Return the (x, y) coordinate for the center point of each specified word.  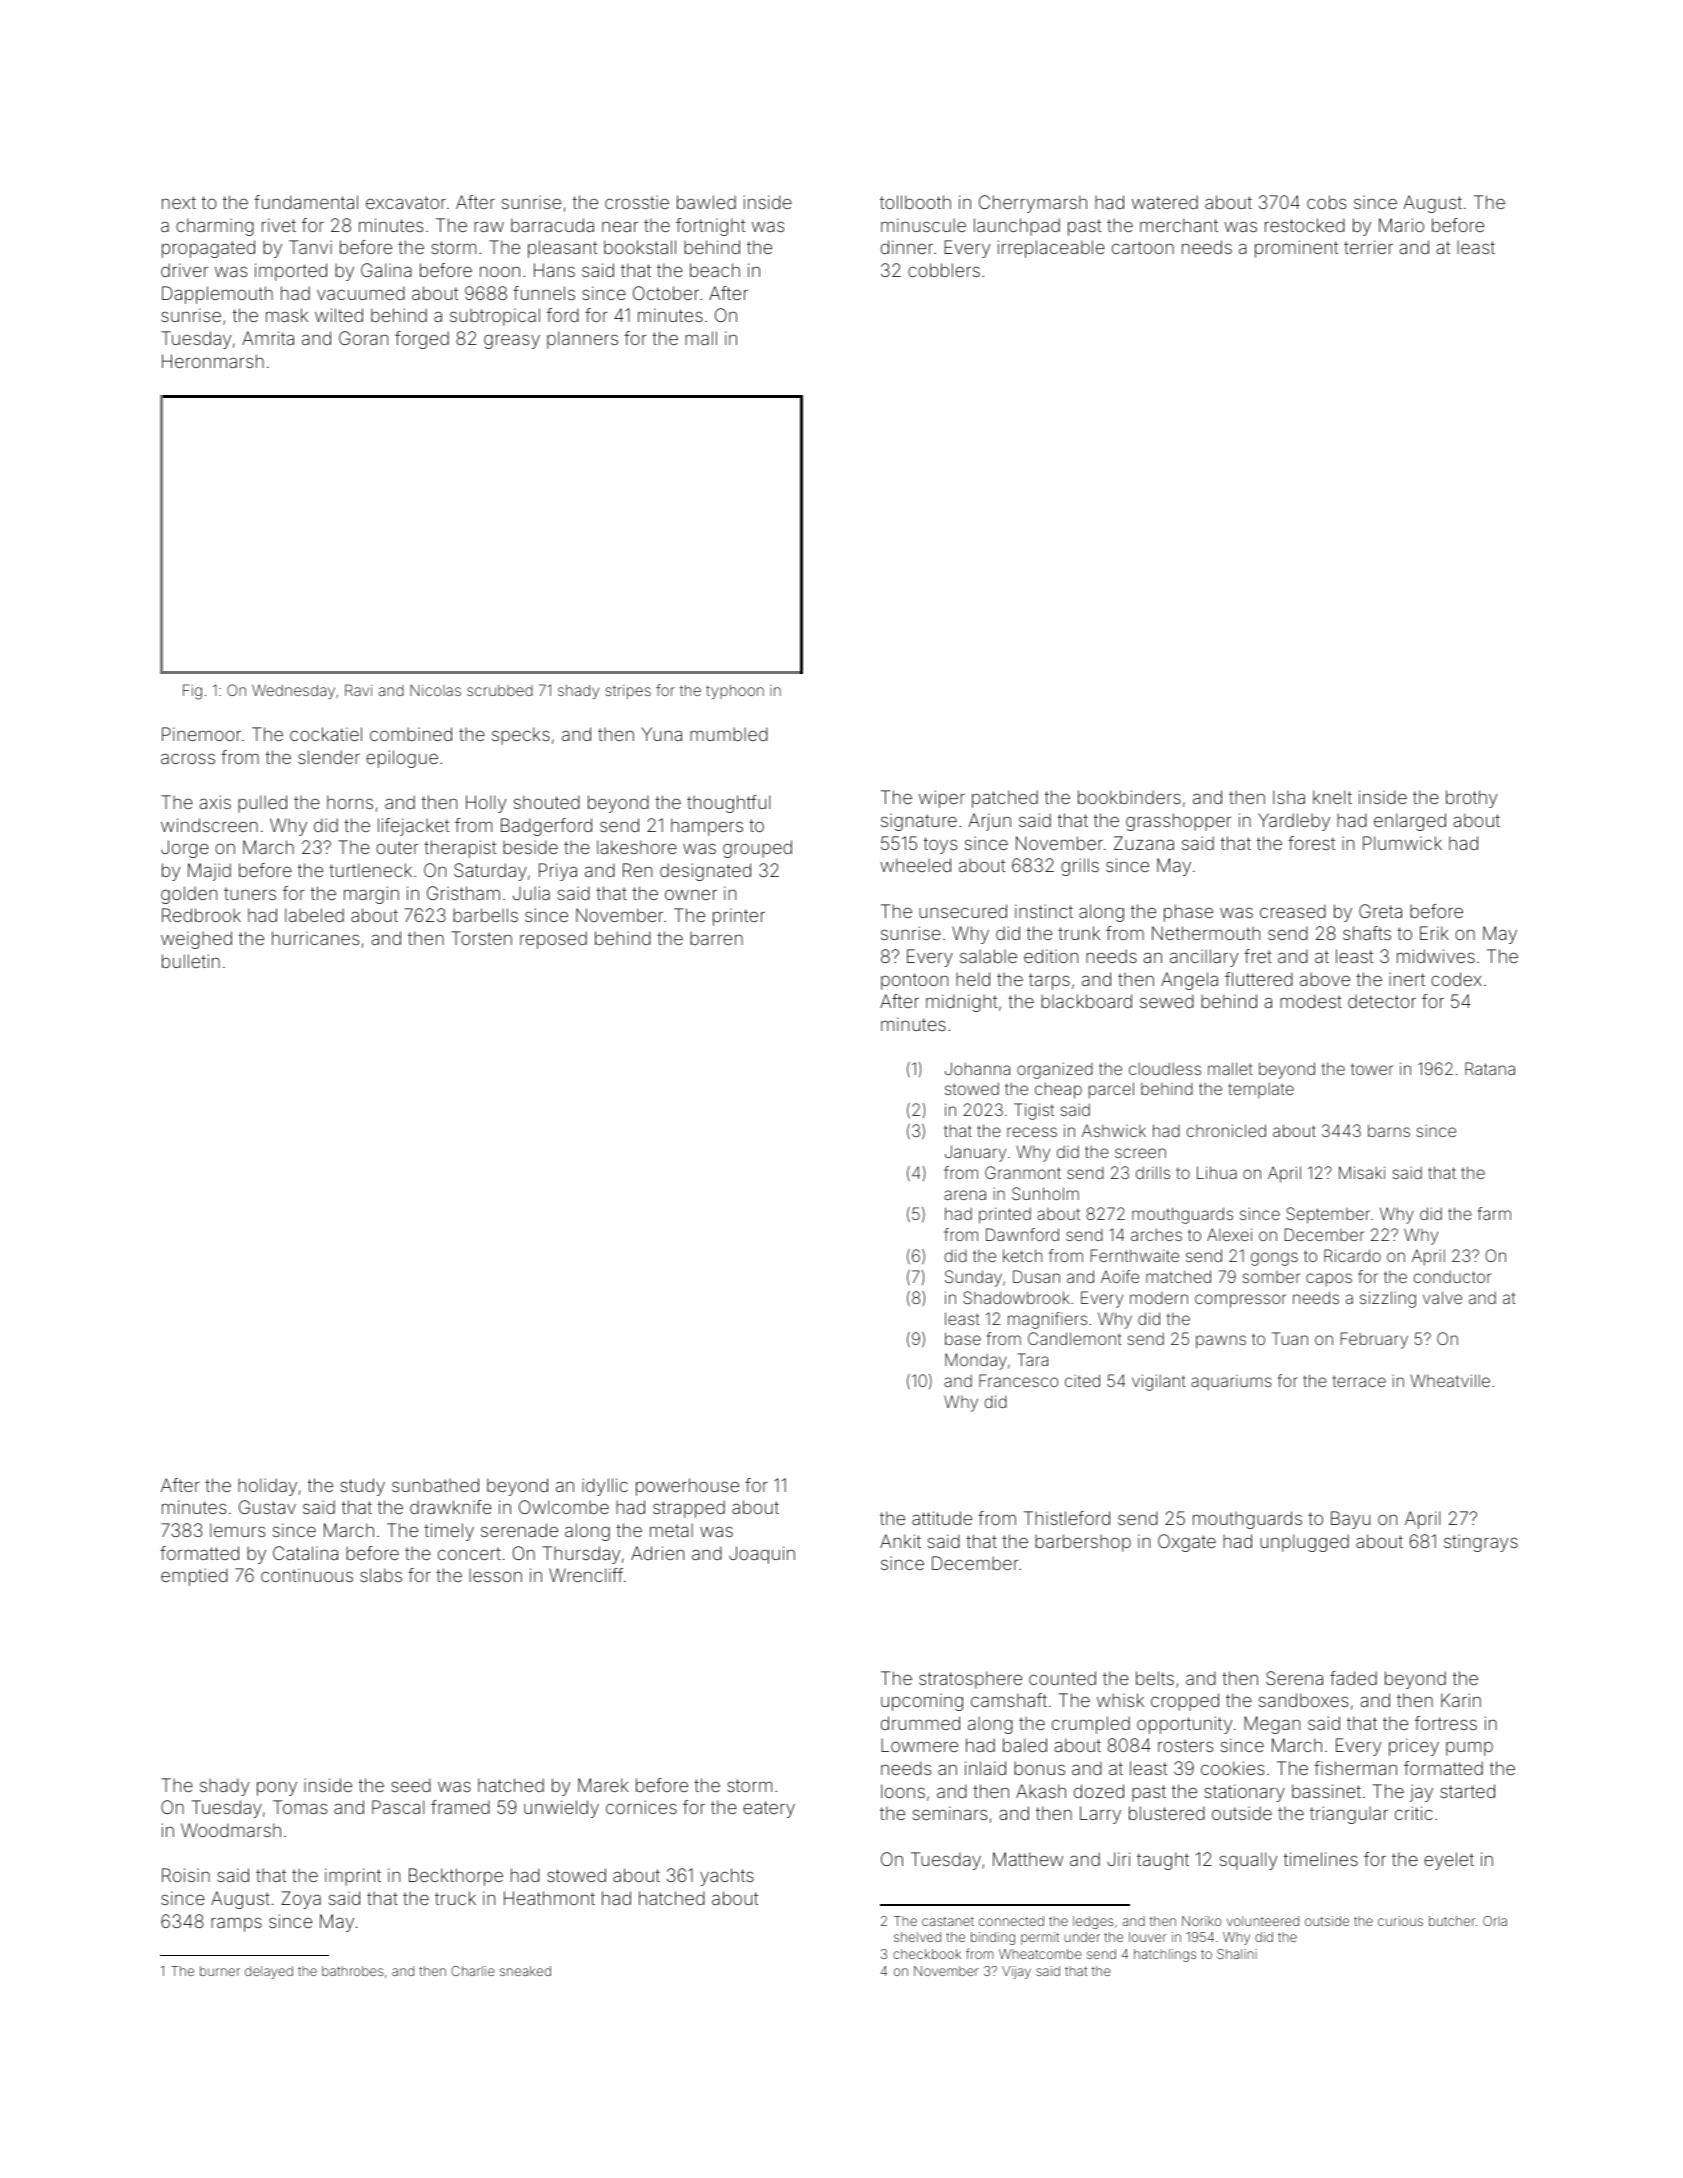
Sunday (973, 1278)
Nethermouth (1206, 933)
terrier (1368, 247)
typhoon (735, 692)
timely (449, 1532)
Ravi (358, 690)
